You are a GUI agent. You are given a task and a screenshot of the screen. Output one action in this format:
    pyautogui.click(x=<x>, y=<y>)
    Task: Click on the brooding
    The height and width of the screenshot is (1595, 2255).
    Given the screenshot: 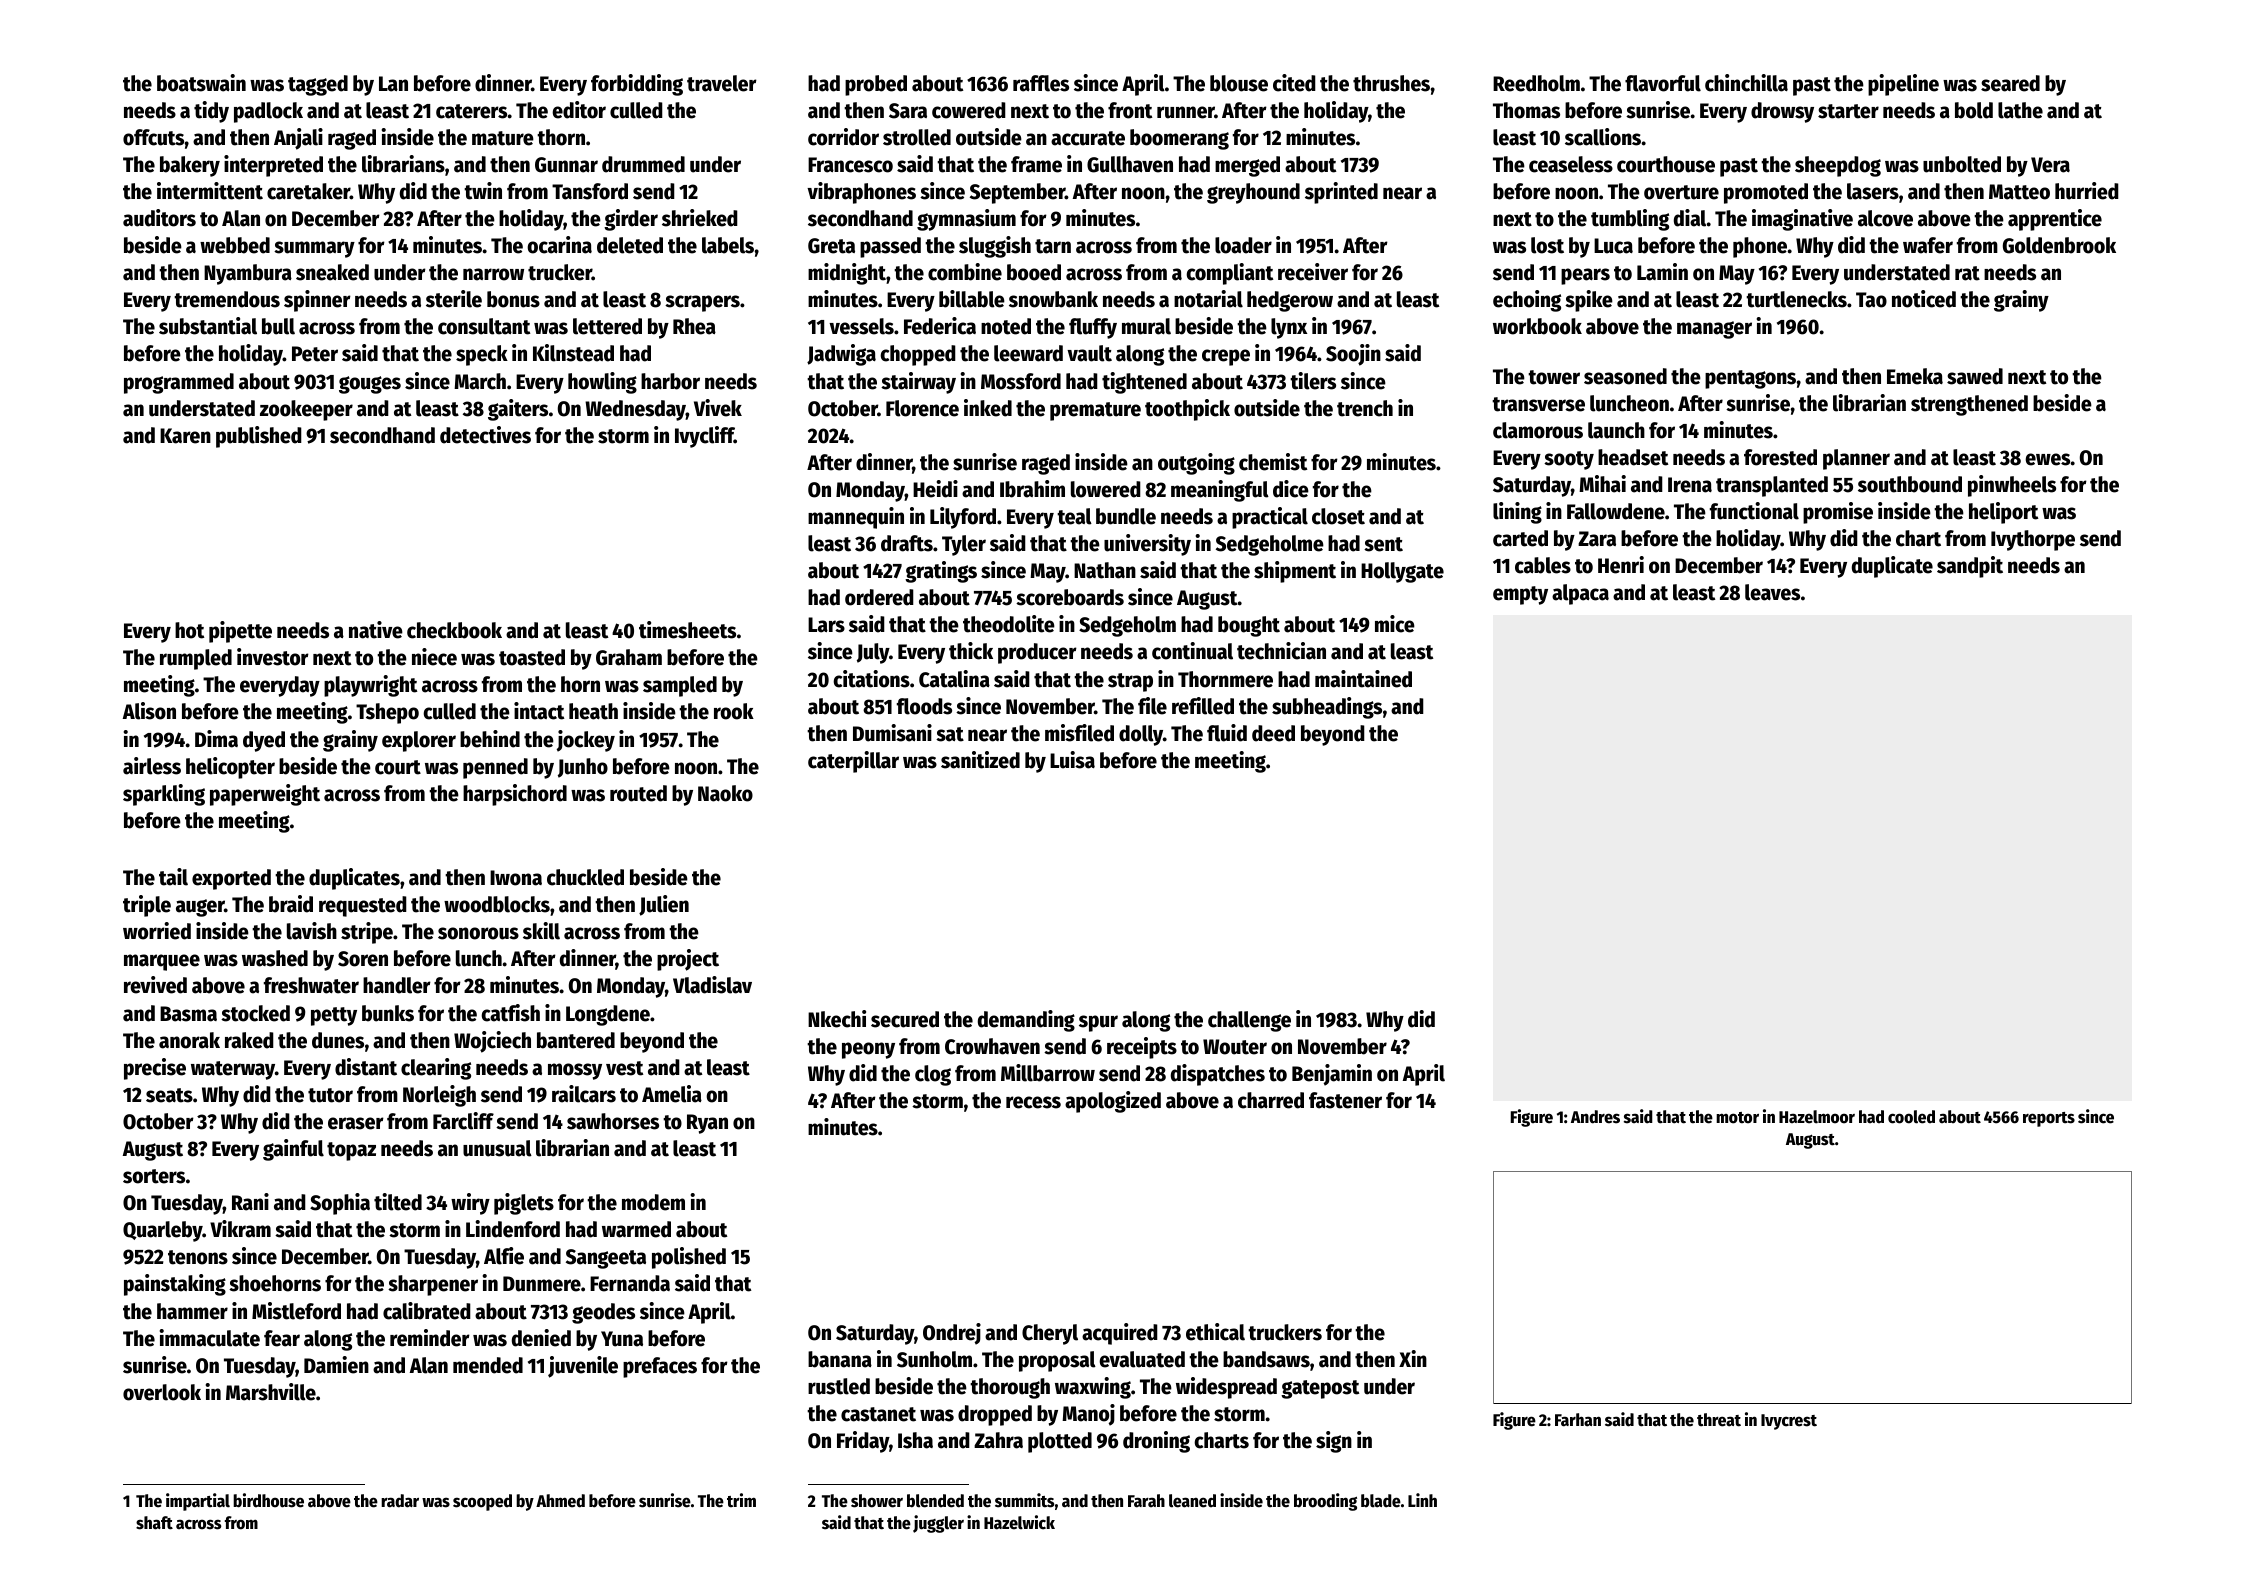 What is the action you would take?
    pyautogui.click(x=1325, y=1502)
